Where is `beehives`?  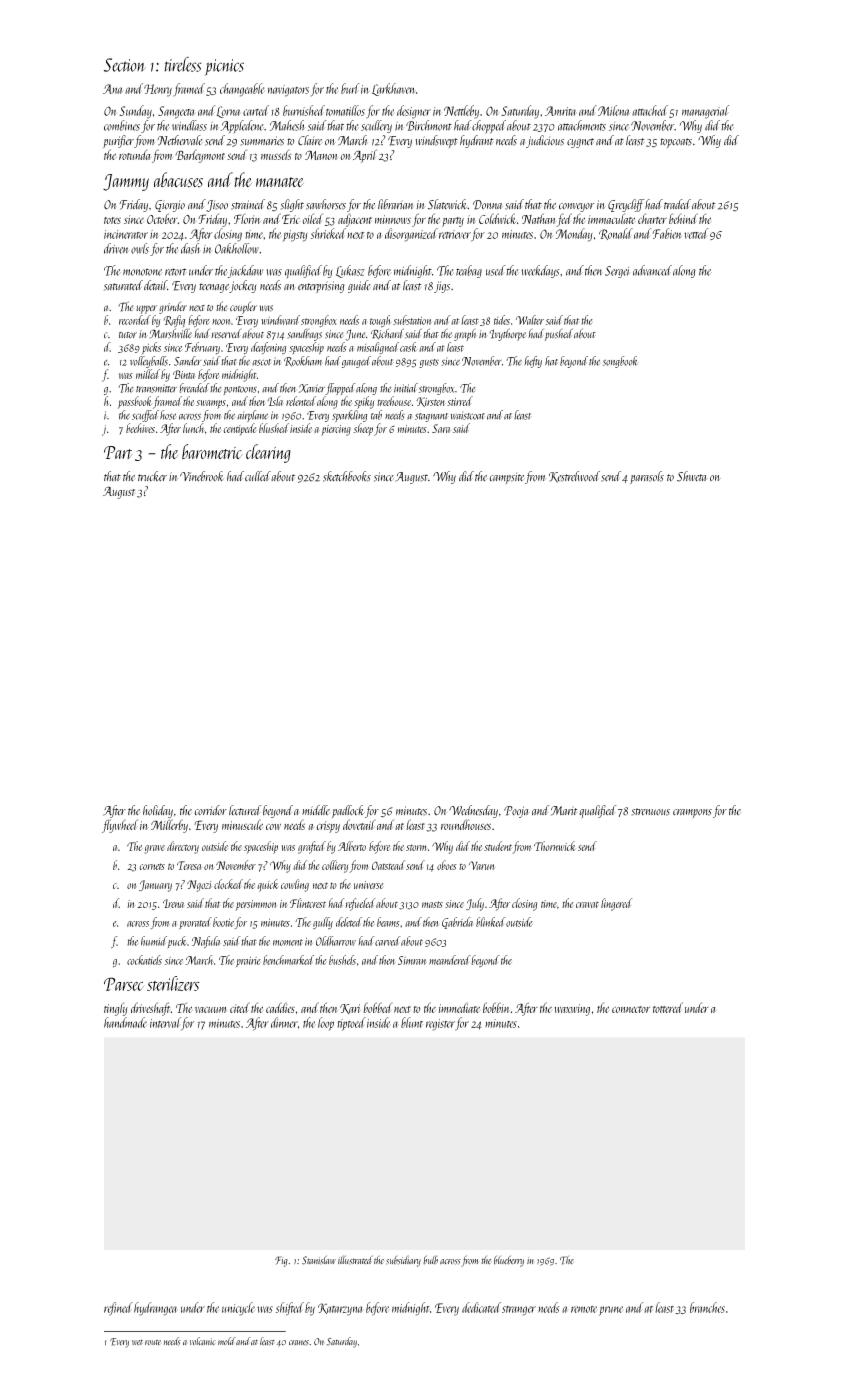 beehives is located at coordinates (140, 428).
